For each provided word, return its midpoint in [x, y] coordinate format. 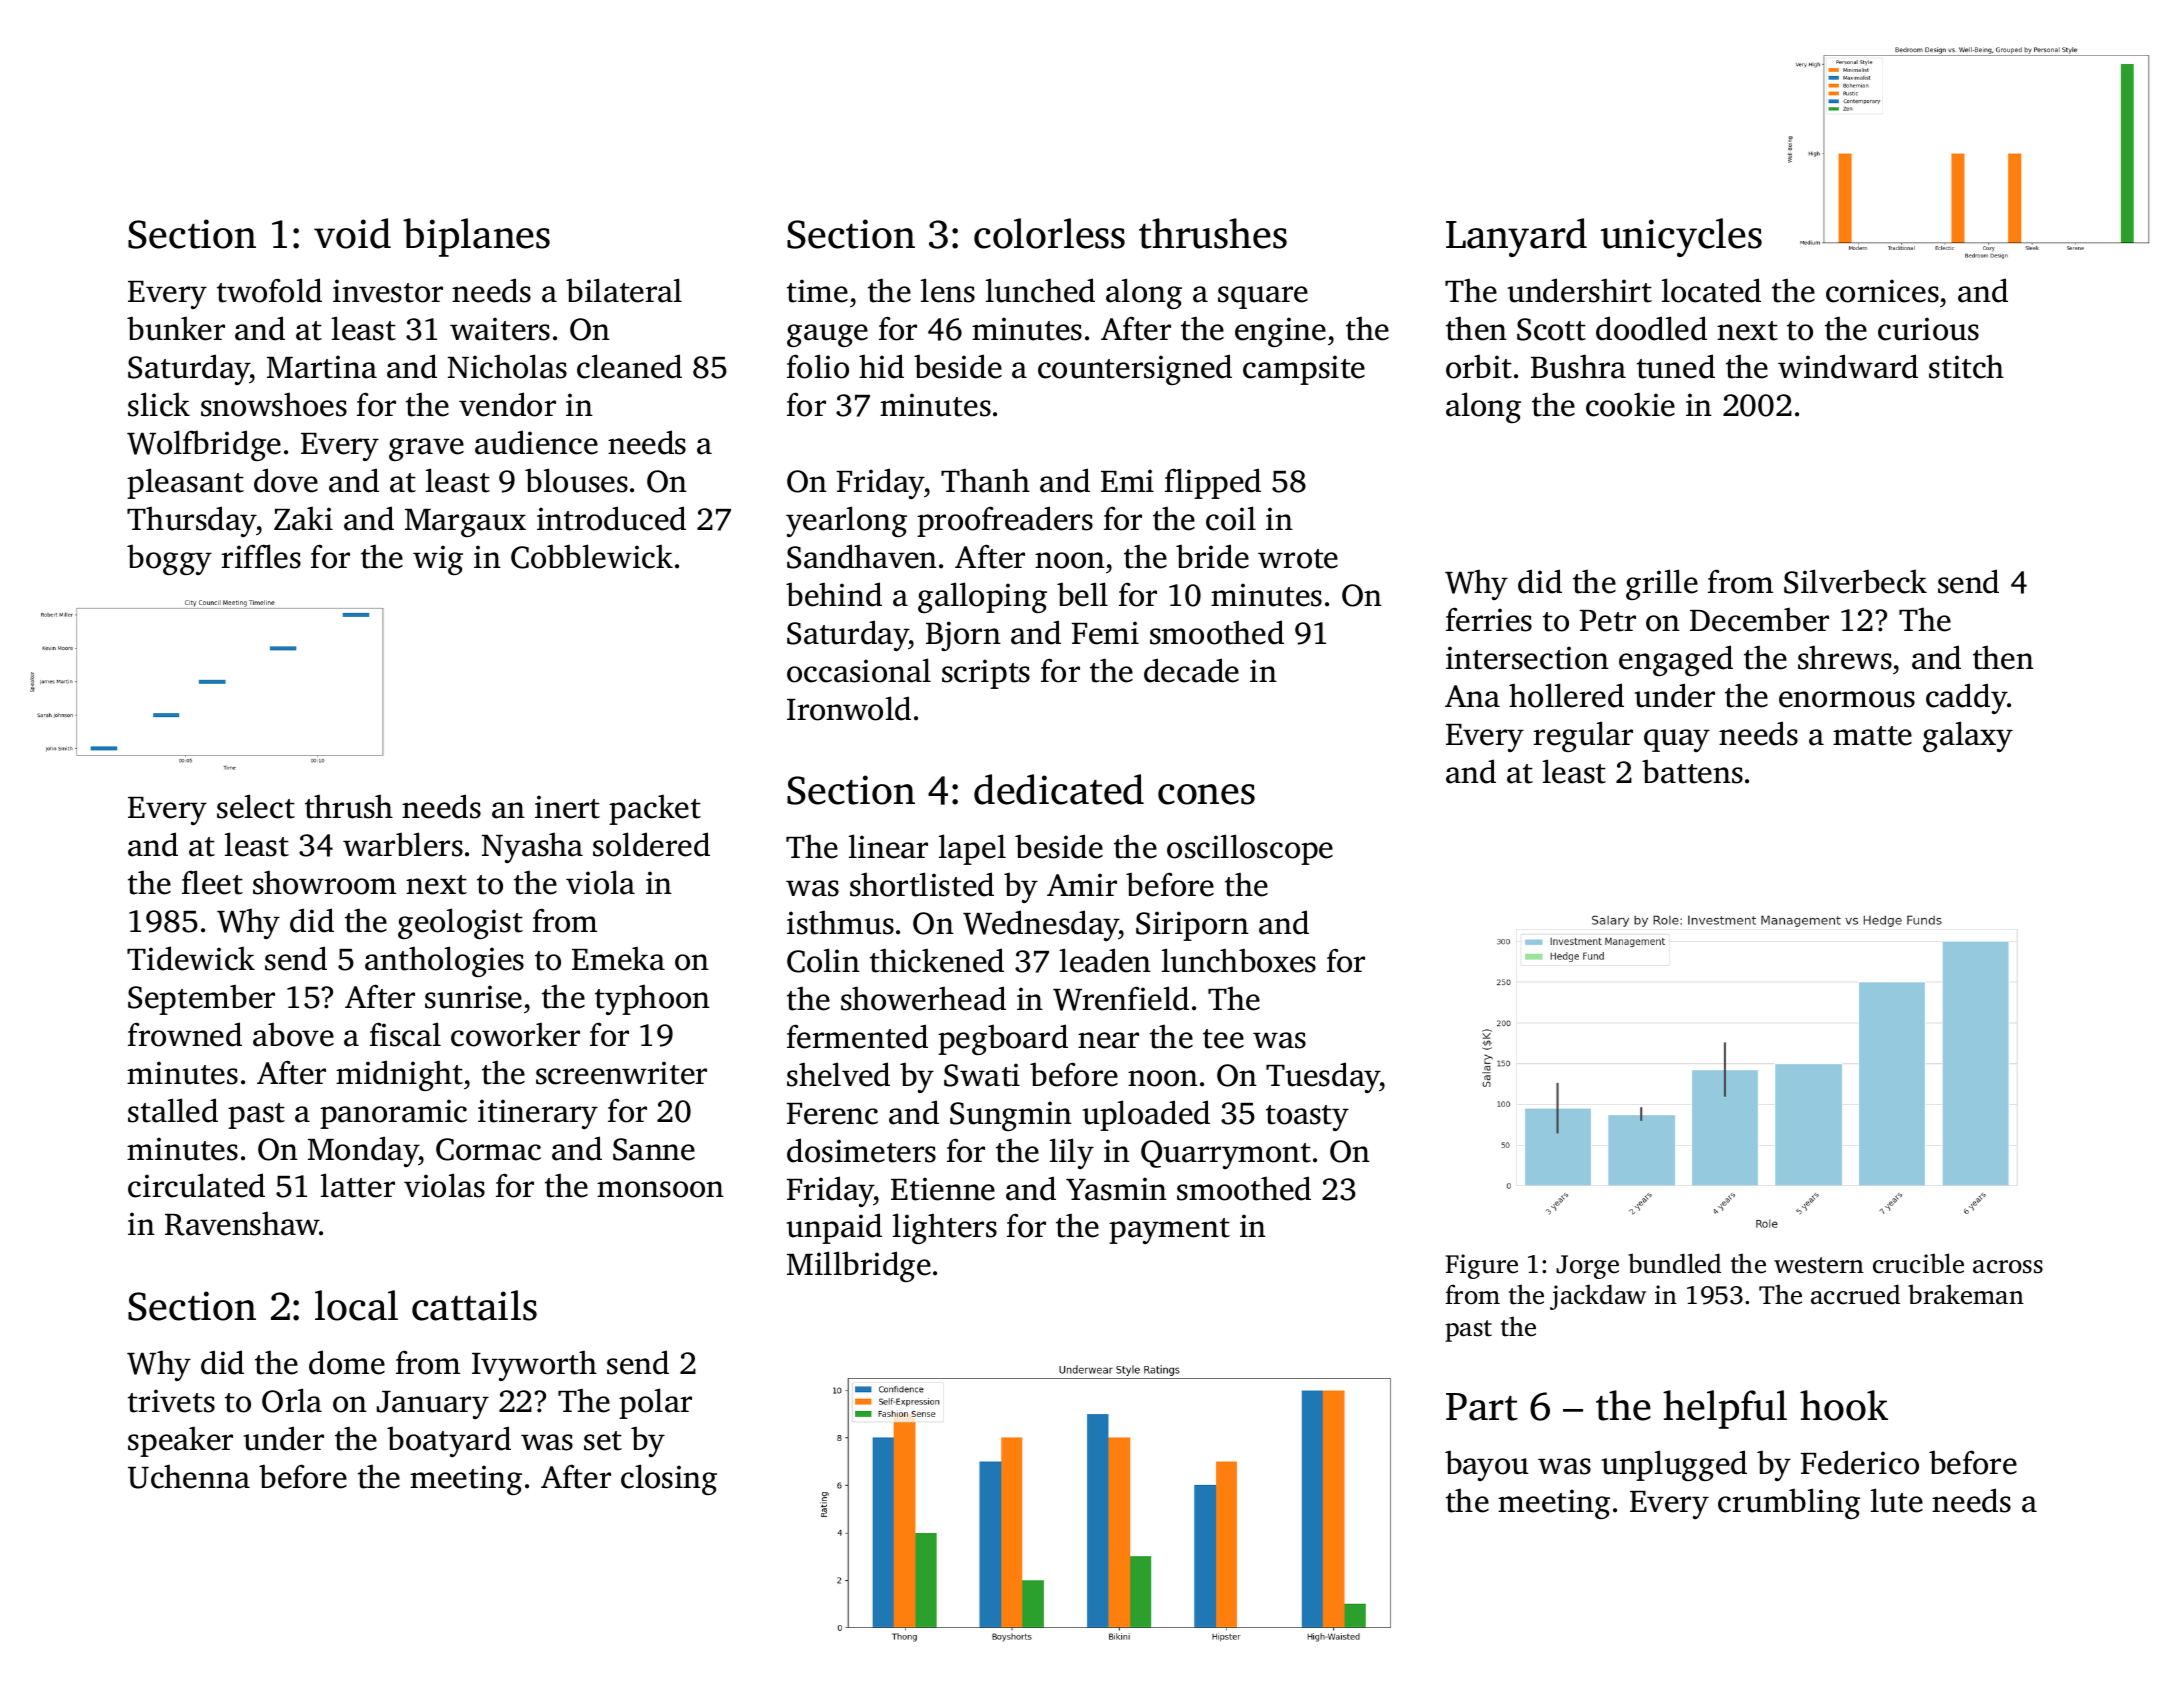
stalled [173, 1110]
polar [655, 1403]
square [1263, 297]
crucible [1918, 1263]
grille [1662, 584]
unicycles [1681, 237]
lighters [945, 1228]
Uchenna [189, 1476]
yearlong [846, 521]
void [352, 233]
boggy [169, 559]
